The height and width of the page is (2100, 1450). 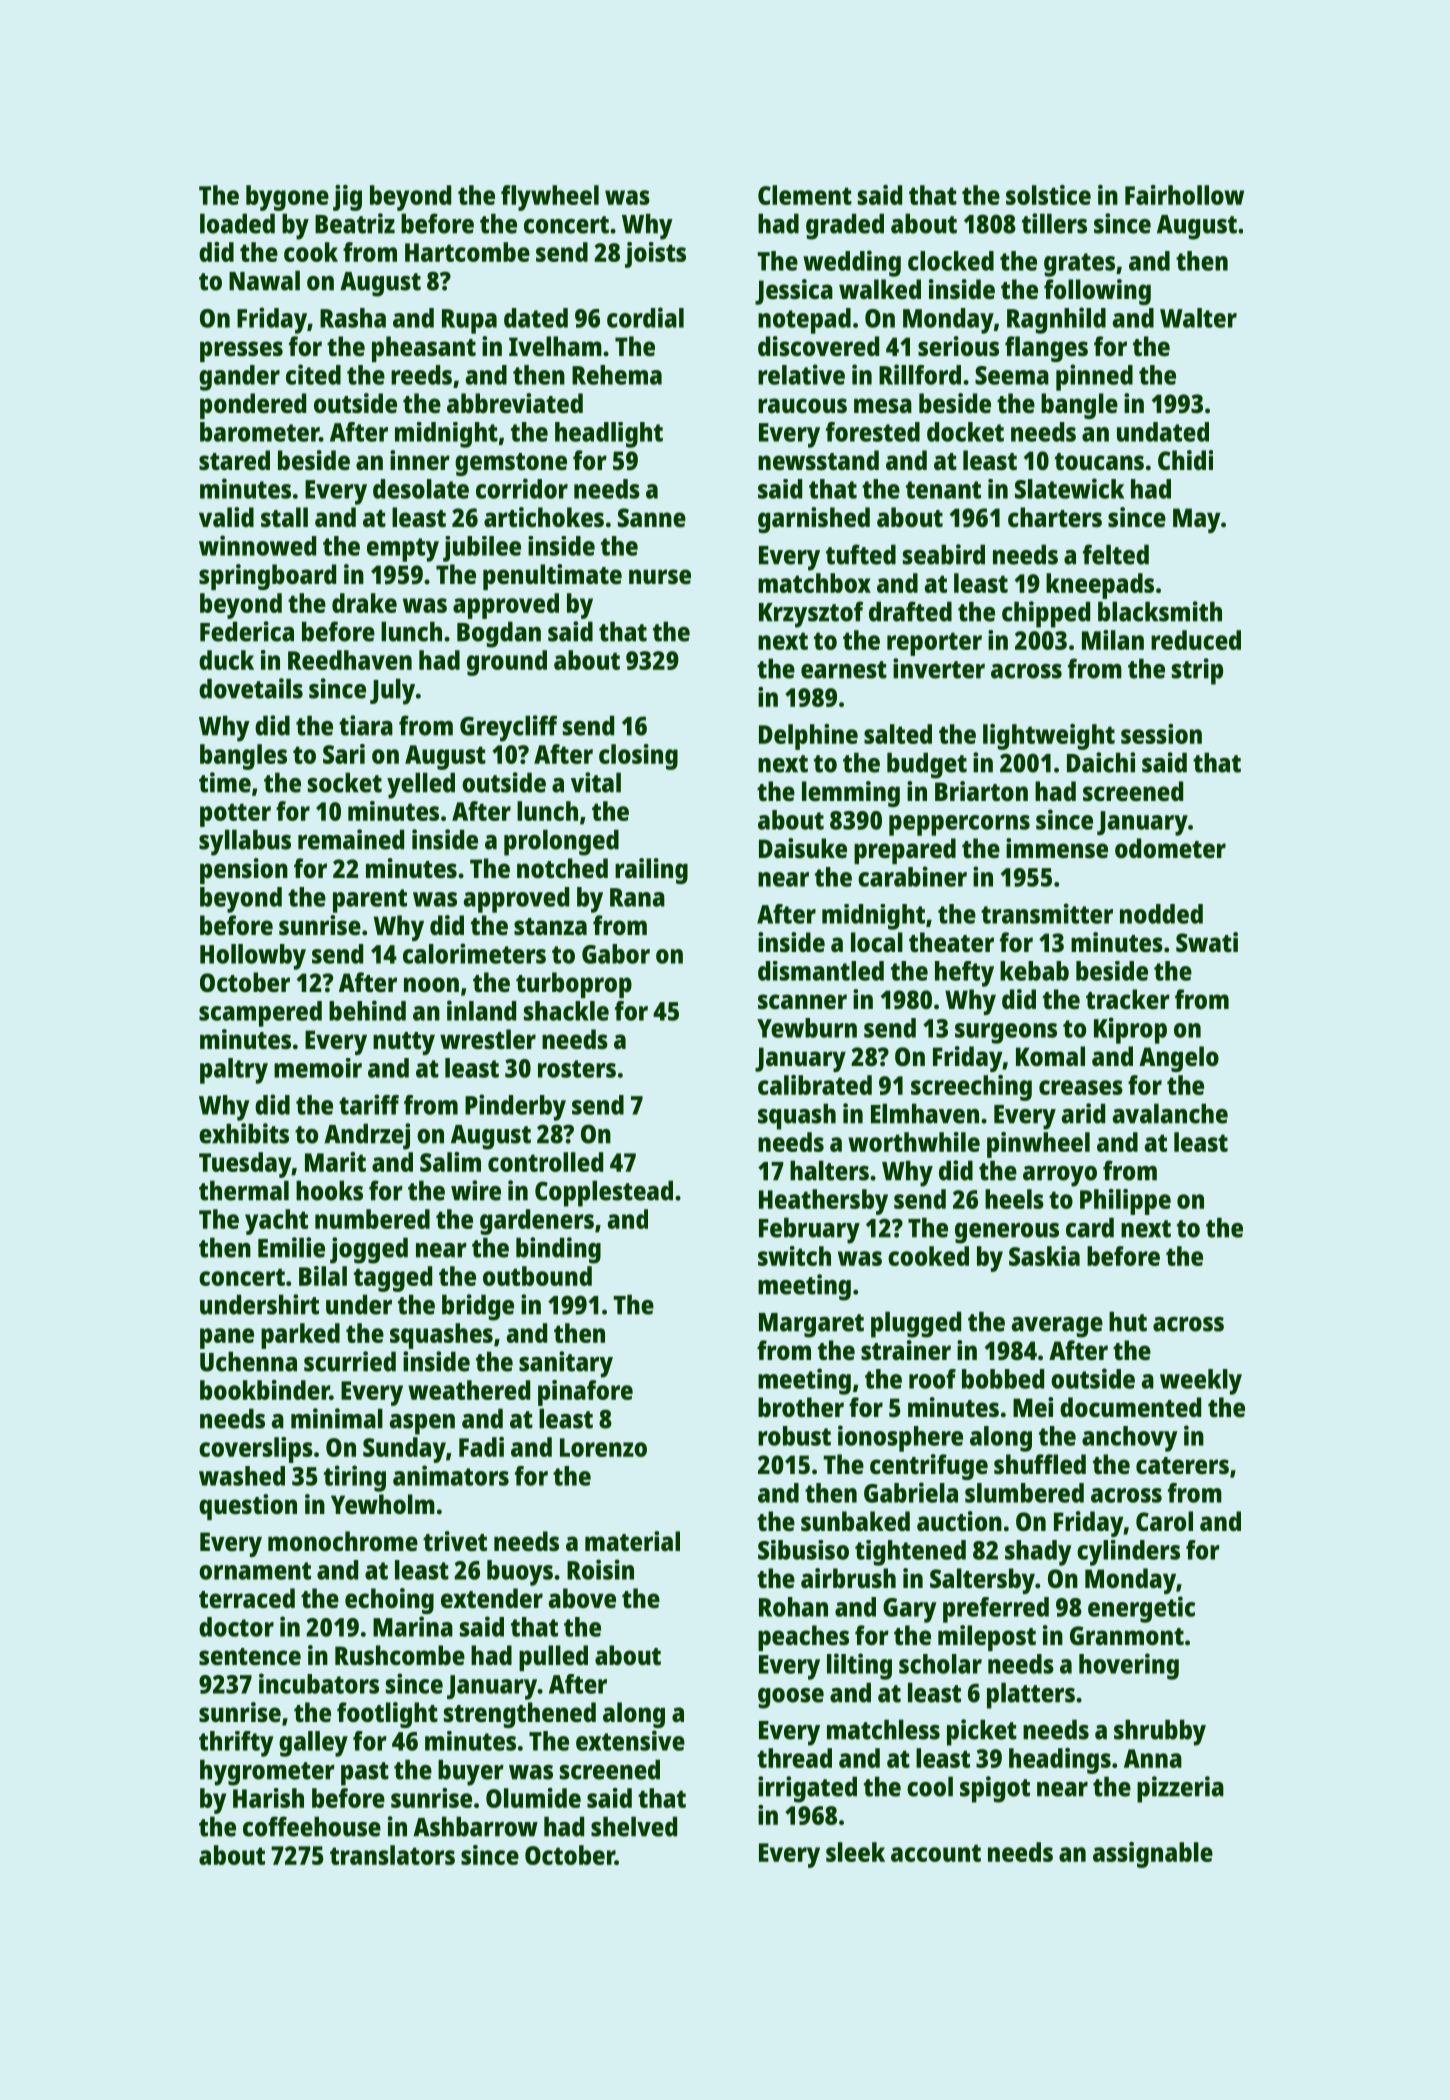 What do you see at coordinates (1184, 195) in the page?
I see `Fairhollow` at bounding box center [1184, 195].
